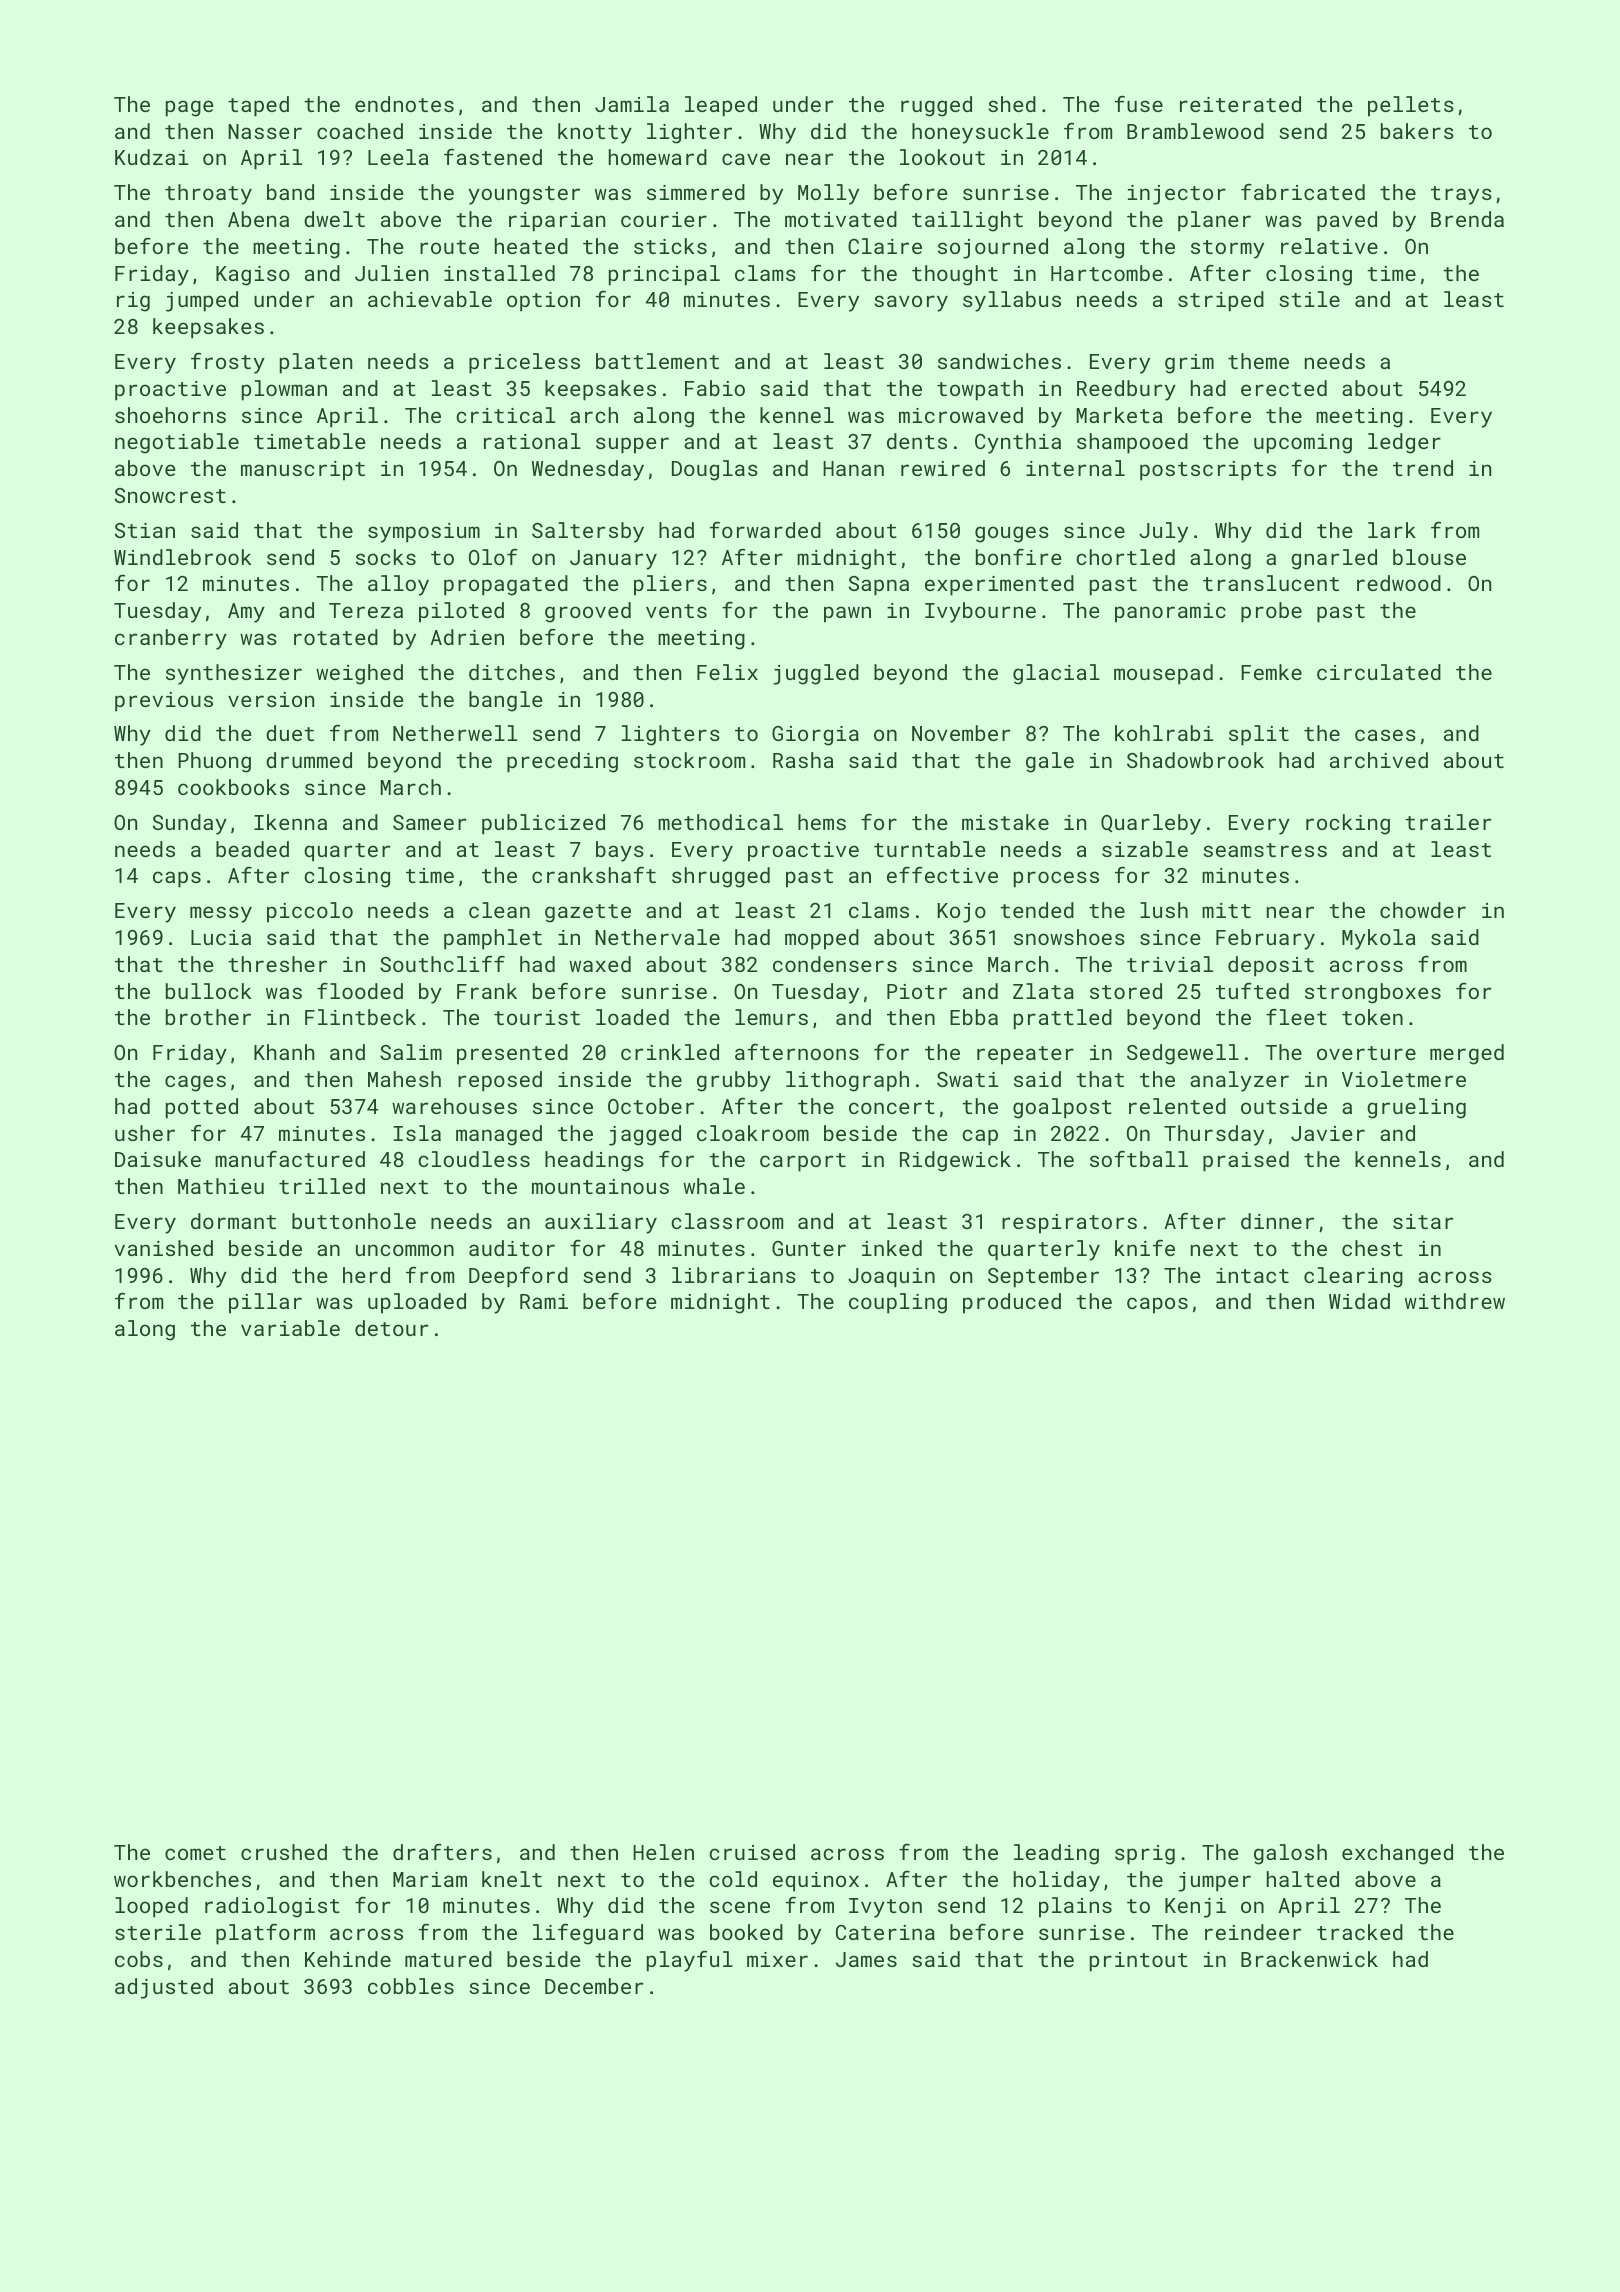 The height and width of the page is (2292, 1620). I want to click on duet, so click(290, 733).
